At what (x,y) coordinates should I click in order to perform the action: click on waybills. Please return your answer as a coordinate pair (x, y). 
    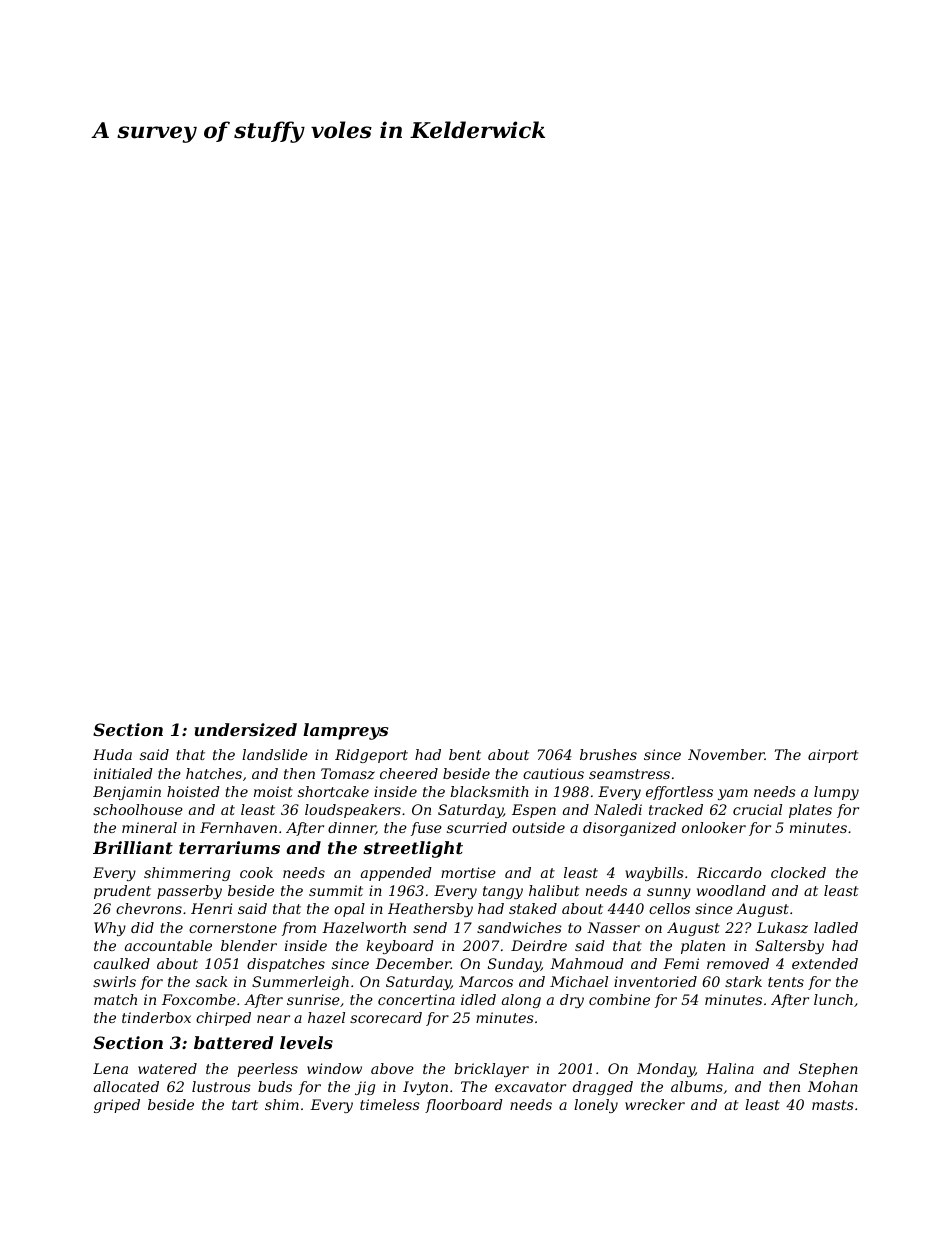
    Looking at the image, I should click on (654, 874).
